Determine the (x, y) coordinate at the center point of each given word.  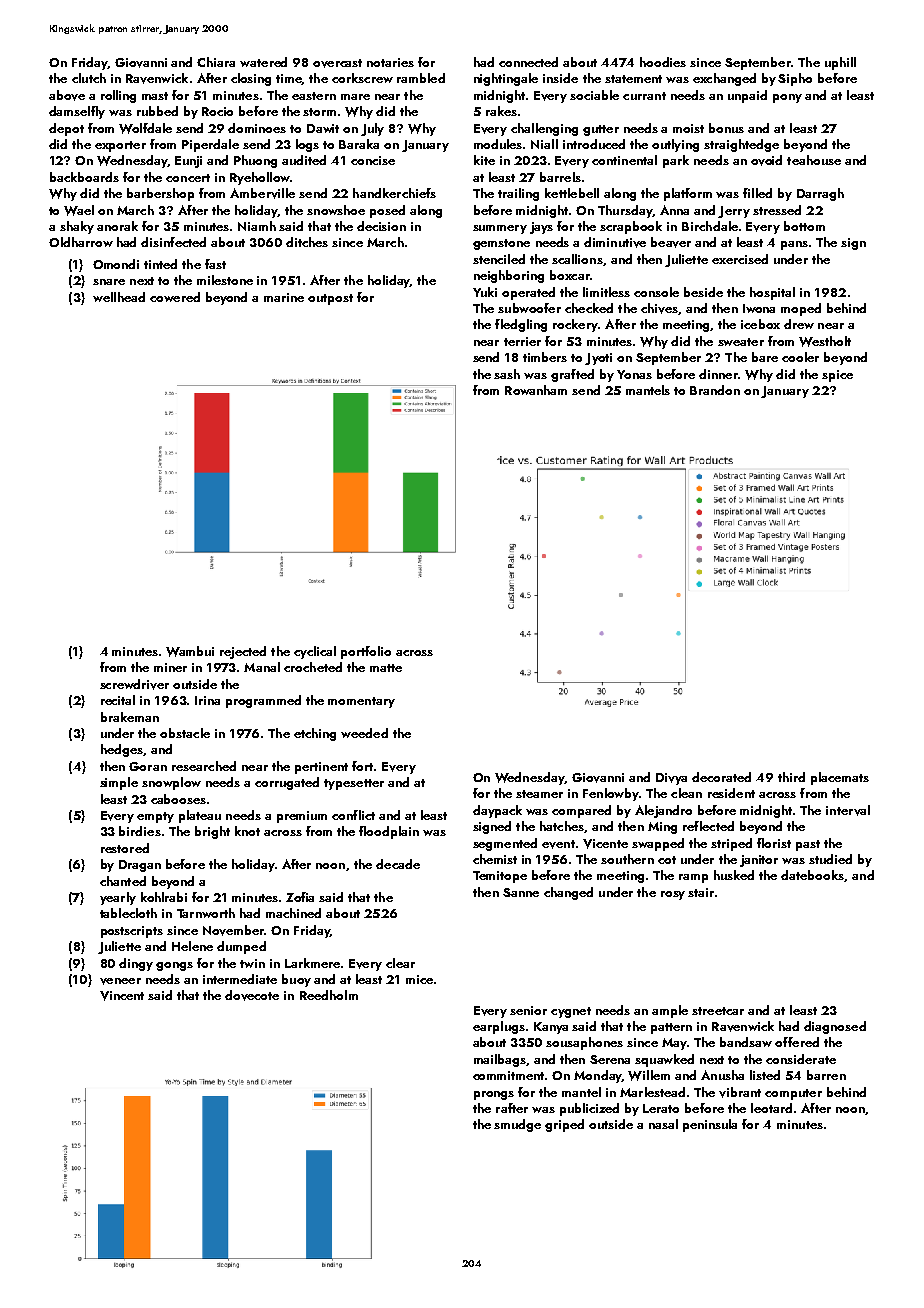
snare (109, 282)
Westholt (825, 341)
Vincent (122, 996)
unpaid (747, 96)
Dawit (323, 128)
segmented (505, 844)
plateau (200, 816)
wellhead (119, 297)
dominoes (257, 128)
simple (119, 783)
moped (801, 309)
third (791, 777)
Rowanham (536, 390)
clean (686, 793)
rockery (575, 325)
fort (362, 766)
